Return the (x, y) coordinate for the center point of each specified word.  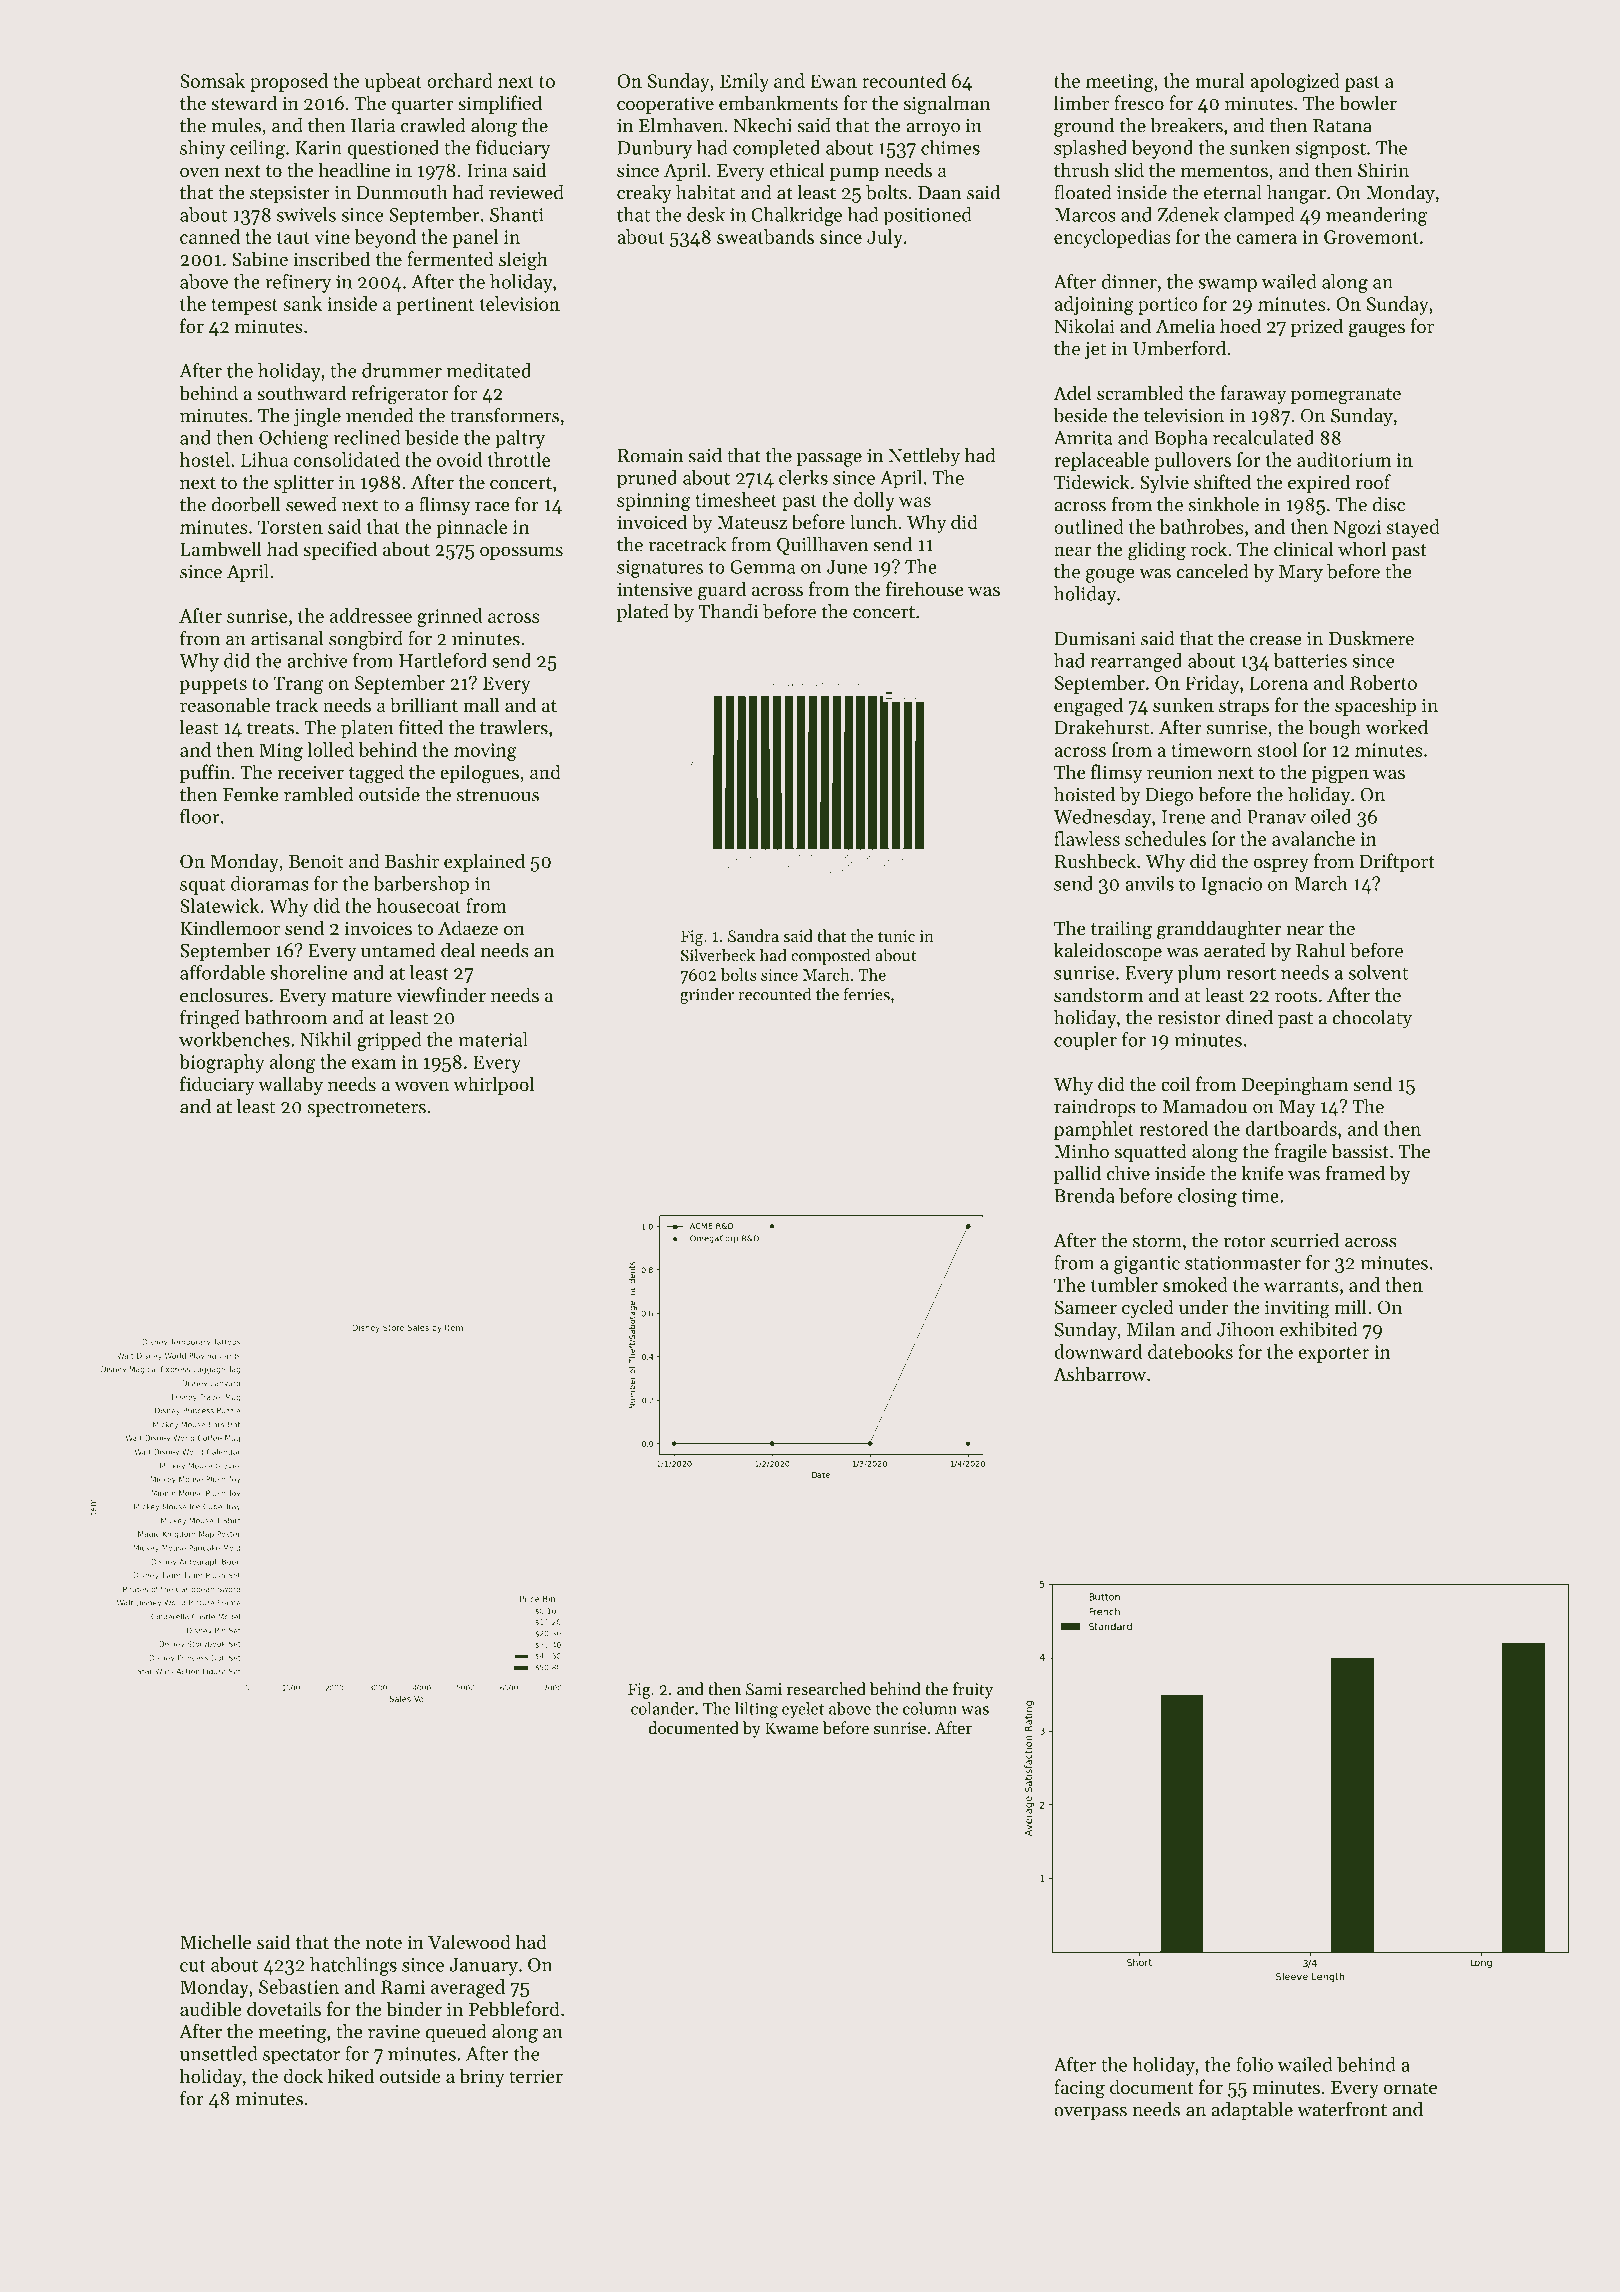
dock (303, 2075)
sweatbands (765, 236)
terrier (536, 2076)
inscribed (331, 259)
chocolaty (1372, 1019)
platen (367, 729)
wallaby (290, 1085)
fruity (973, 1690)
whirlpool (493, 1085)
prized (1317, 327)
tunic (896, 936)
